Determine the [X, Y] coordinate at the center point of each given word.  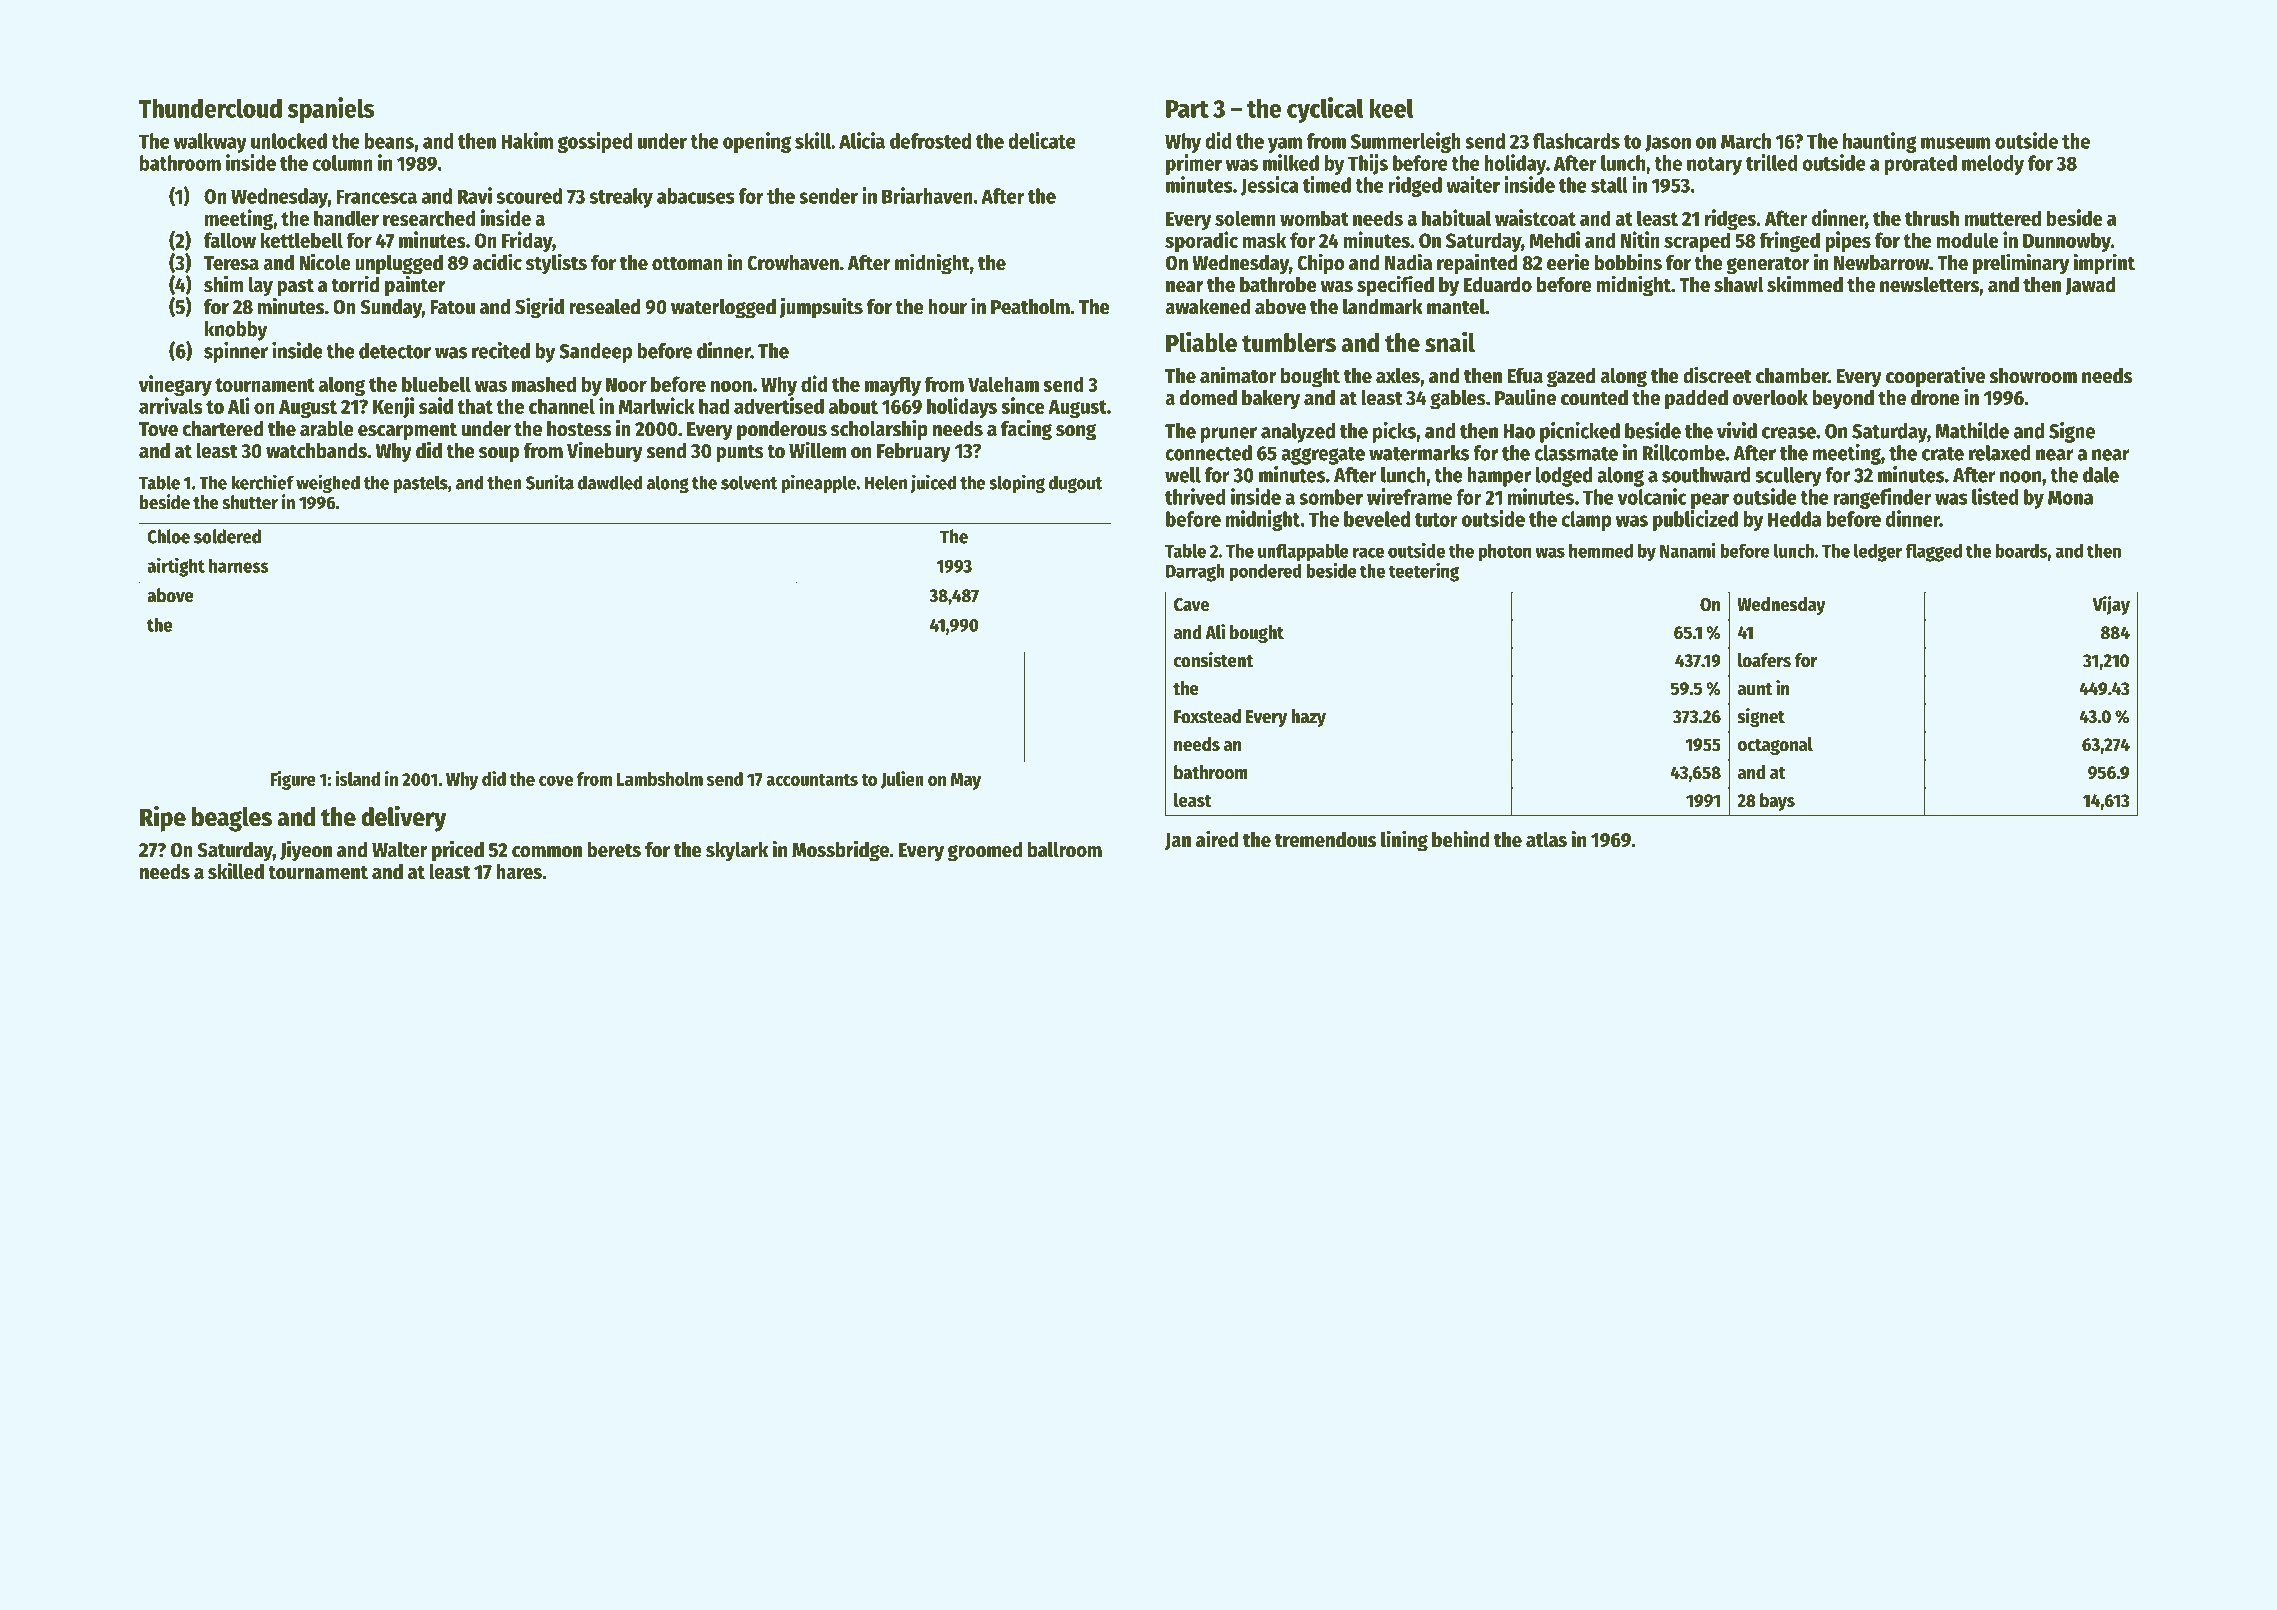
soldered [227, 536]
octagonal [1775, 746]
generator [1768, 265]
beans [389, 141]
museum [1955, 143]
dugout [1075, 484]
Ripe [163, 818]
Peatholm [1030, 307]
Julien [902, 780]
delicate [1042, 140]
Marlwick [657, 405]
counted [1594, 398]
